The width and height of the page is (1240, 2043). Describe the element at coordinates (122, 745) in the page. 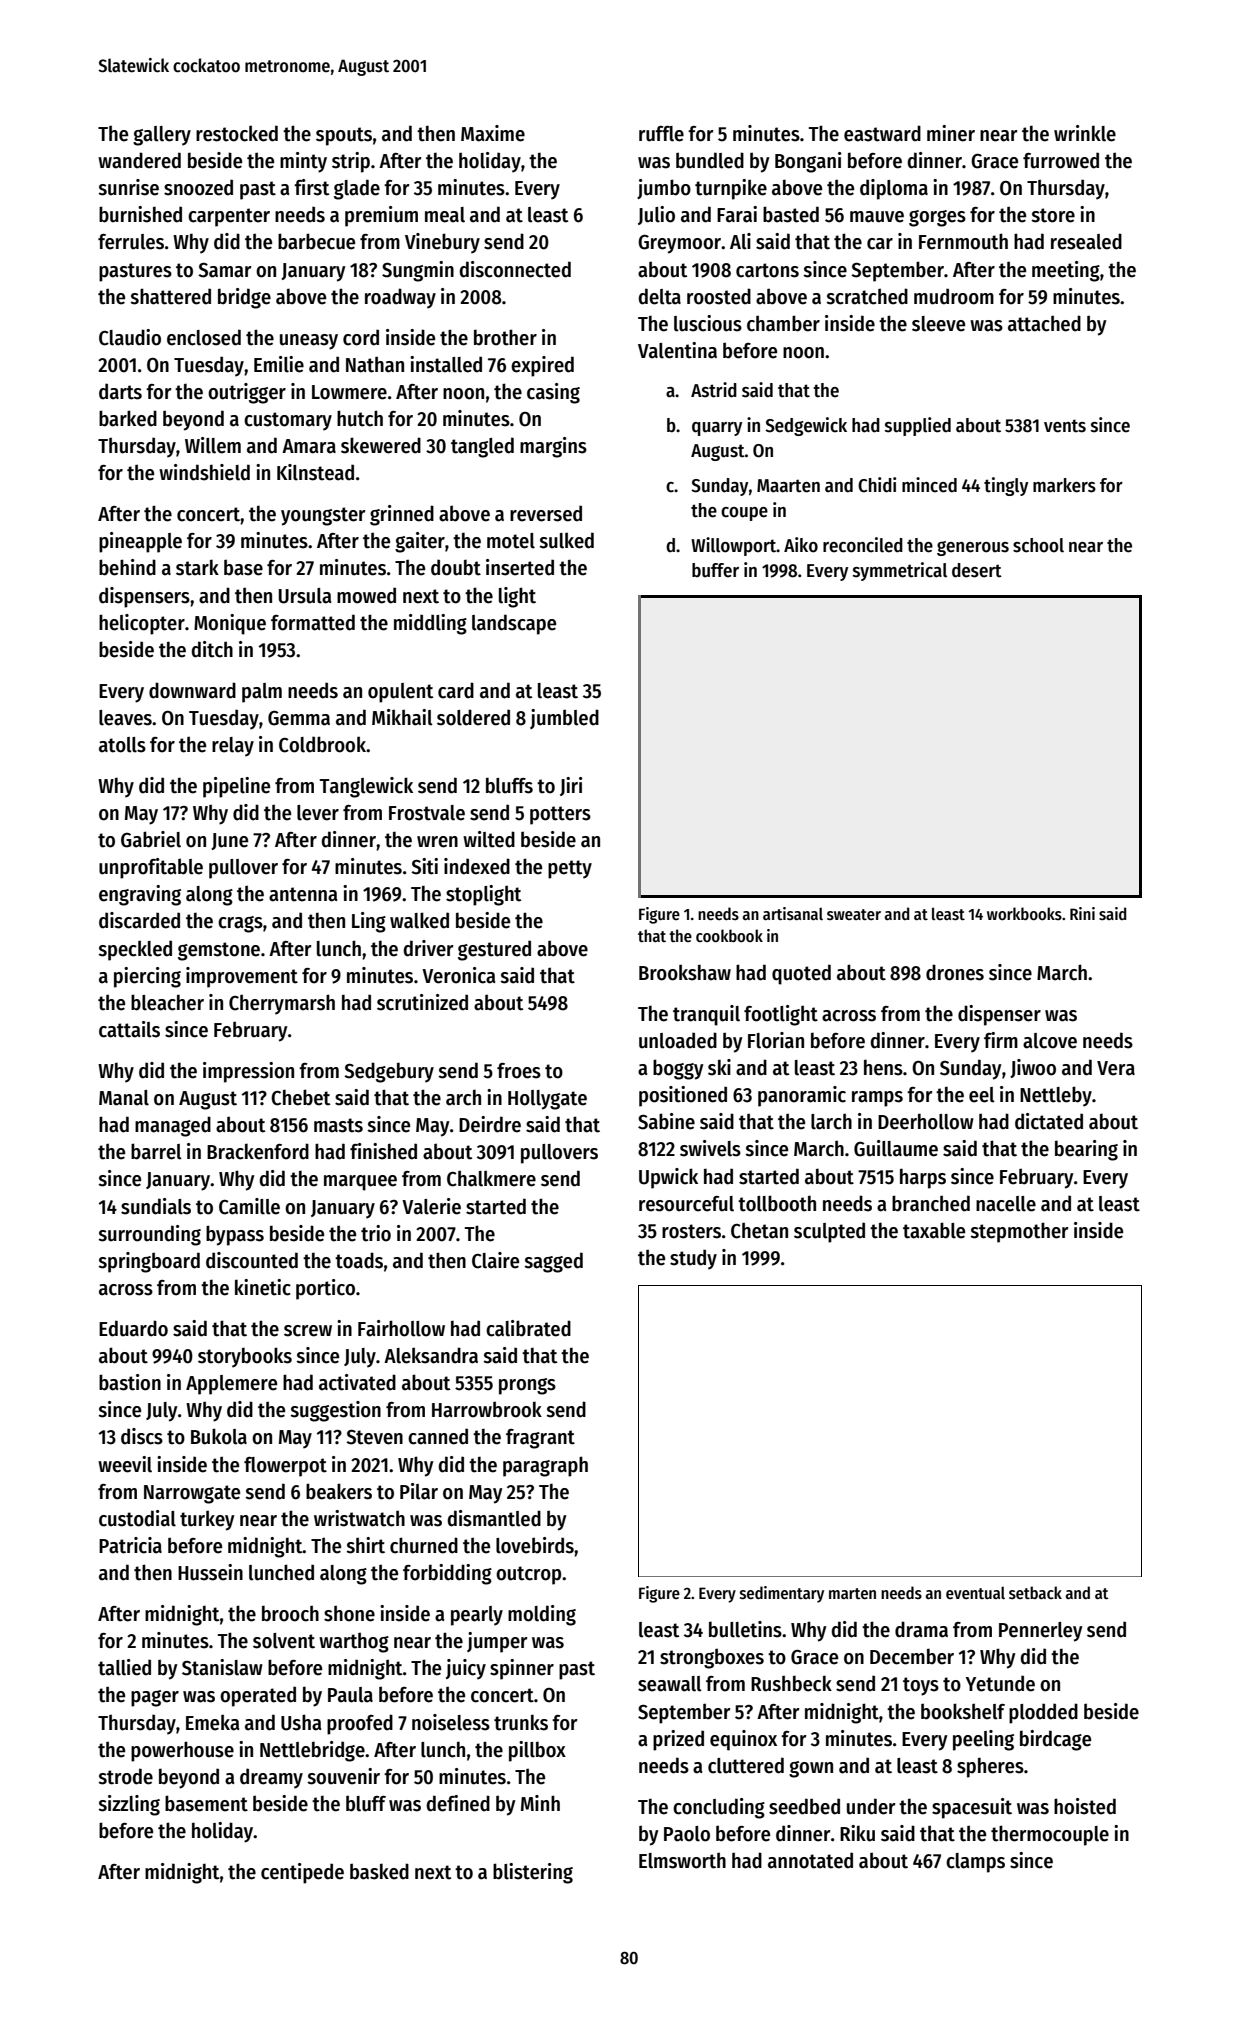

I see `atolls` at that location.
